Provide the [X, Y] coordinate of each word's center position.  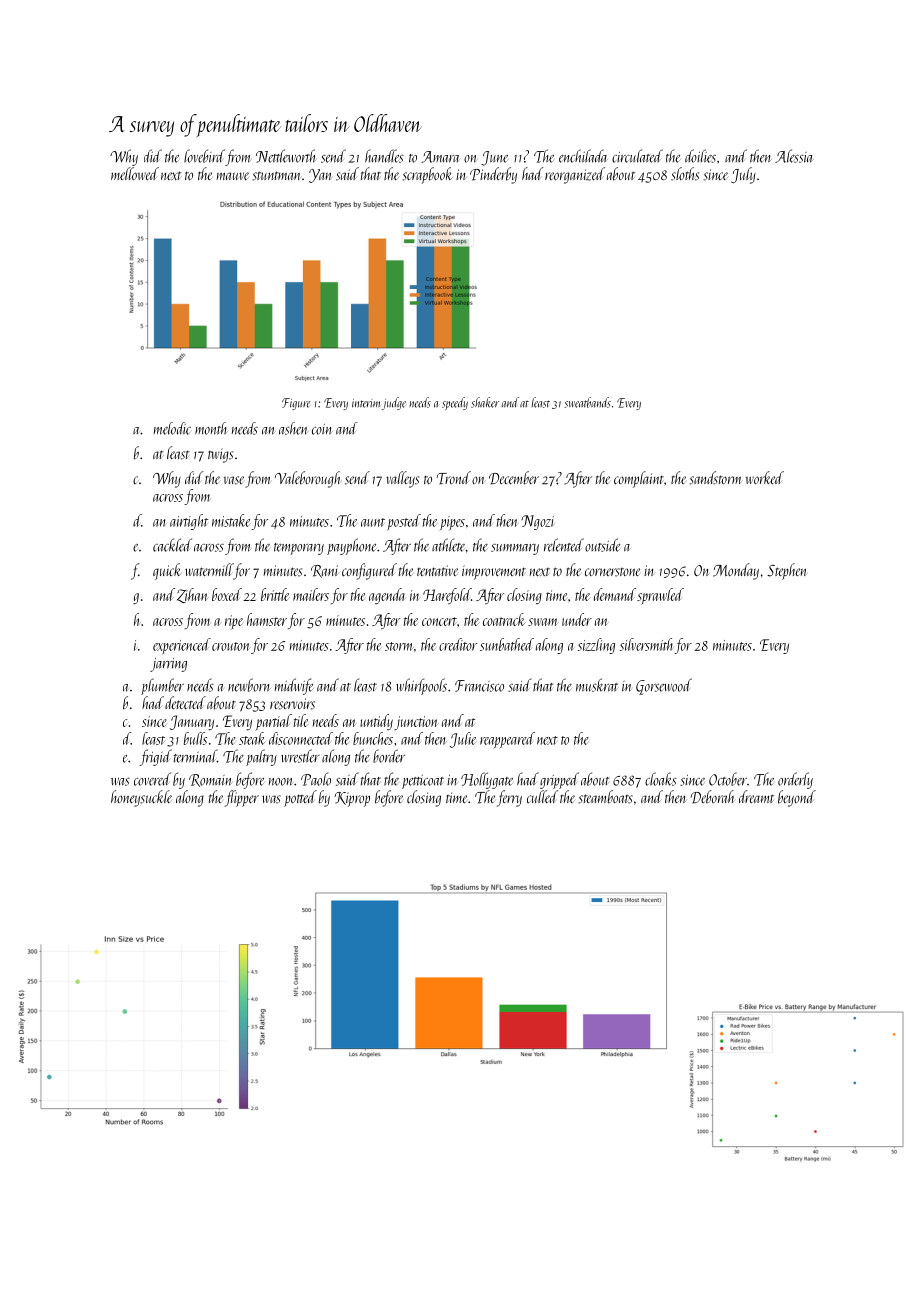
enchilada [583, 156]
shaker [485, 402]
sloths [685, 174]
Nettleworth [286, 156]
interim [366, 403]
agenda [387, 596]
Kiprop [352, 799]
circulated [637, 156]
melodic [172, 428]
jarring [168, 665]
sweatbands [587, 402]
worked [765, 478]
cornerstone [612, 572]
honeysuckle [141, 798]
